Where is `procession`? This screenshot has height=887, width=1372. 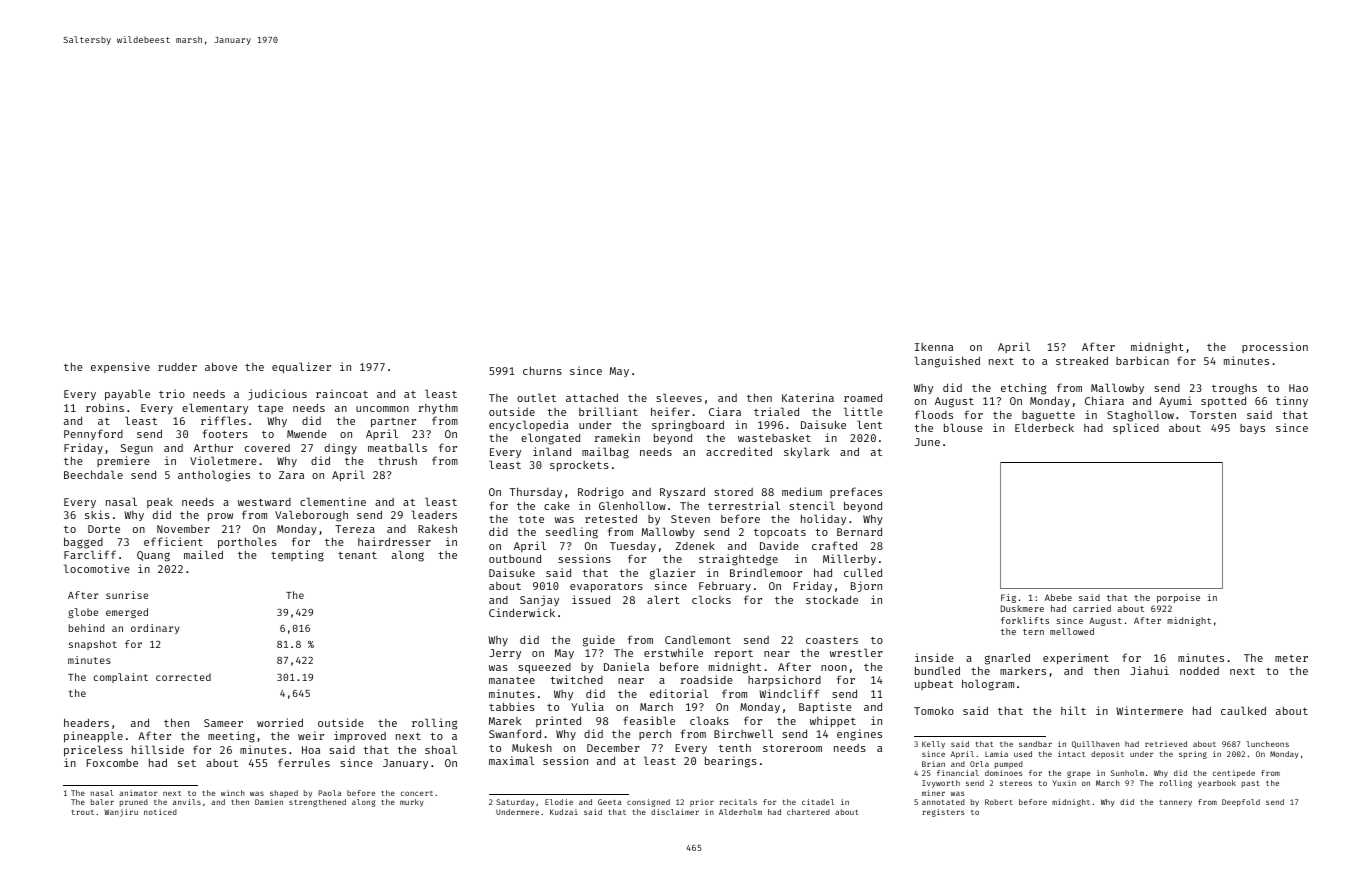
procession is located at coordinates (1275, 347).
